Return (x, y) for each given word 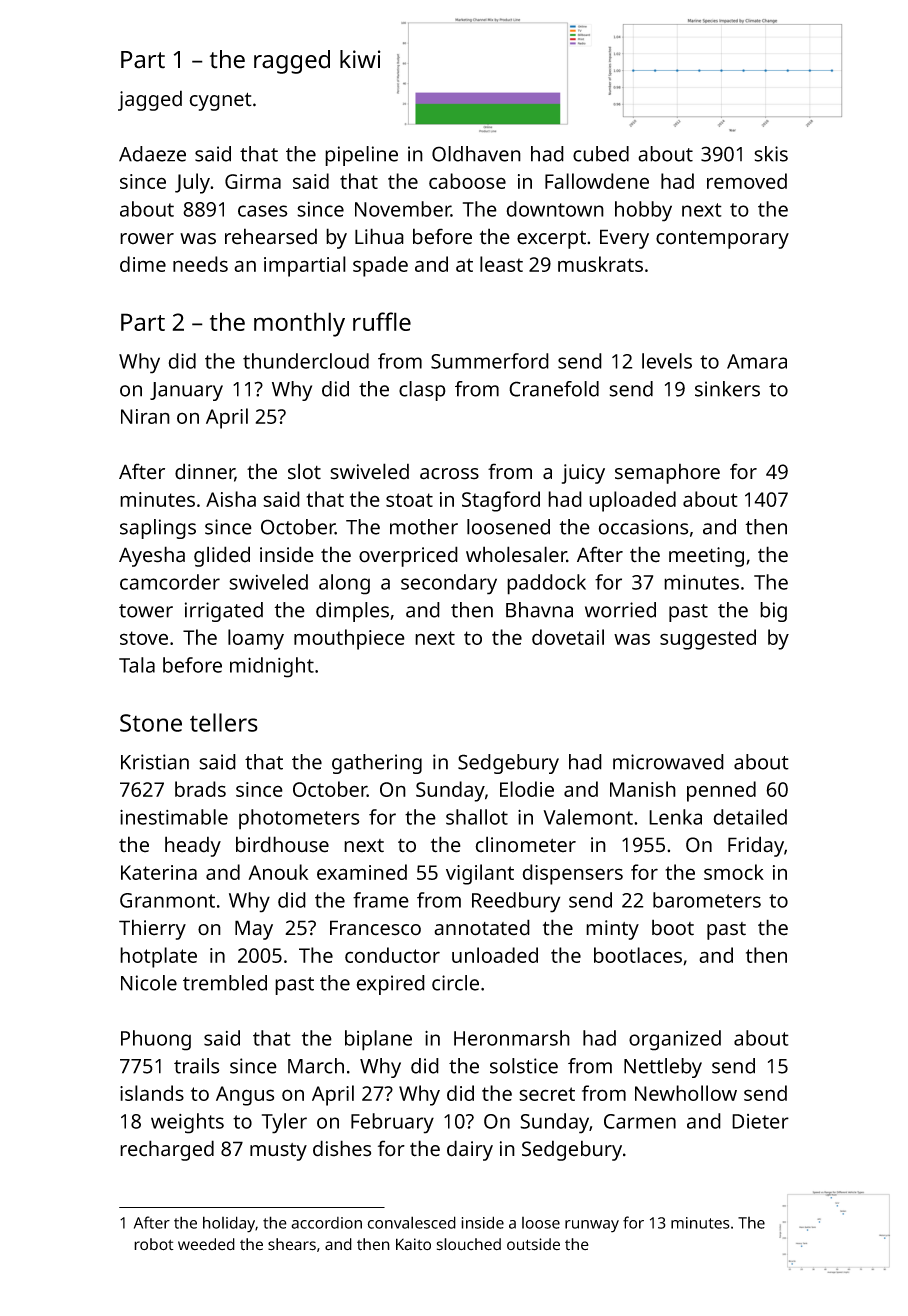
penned (721, 791)
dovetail (568, 637)
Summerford (490, 361)
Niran (145, 416)
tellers (224, 722)
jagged (150, 100)
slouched (468, 1244)
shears (292, 1244)
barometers (707, 900)
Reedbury (516, 902)
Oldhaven (476, 154)
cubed (601, 154)
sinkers (727, 389)
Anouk (278, 872)
